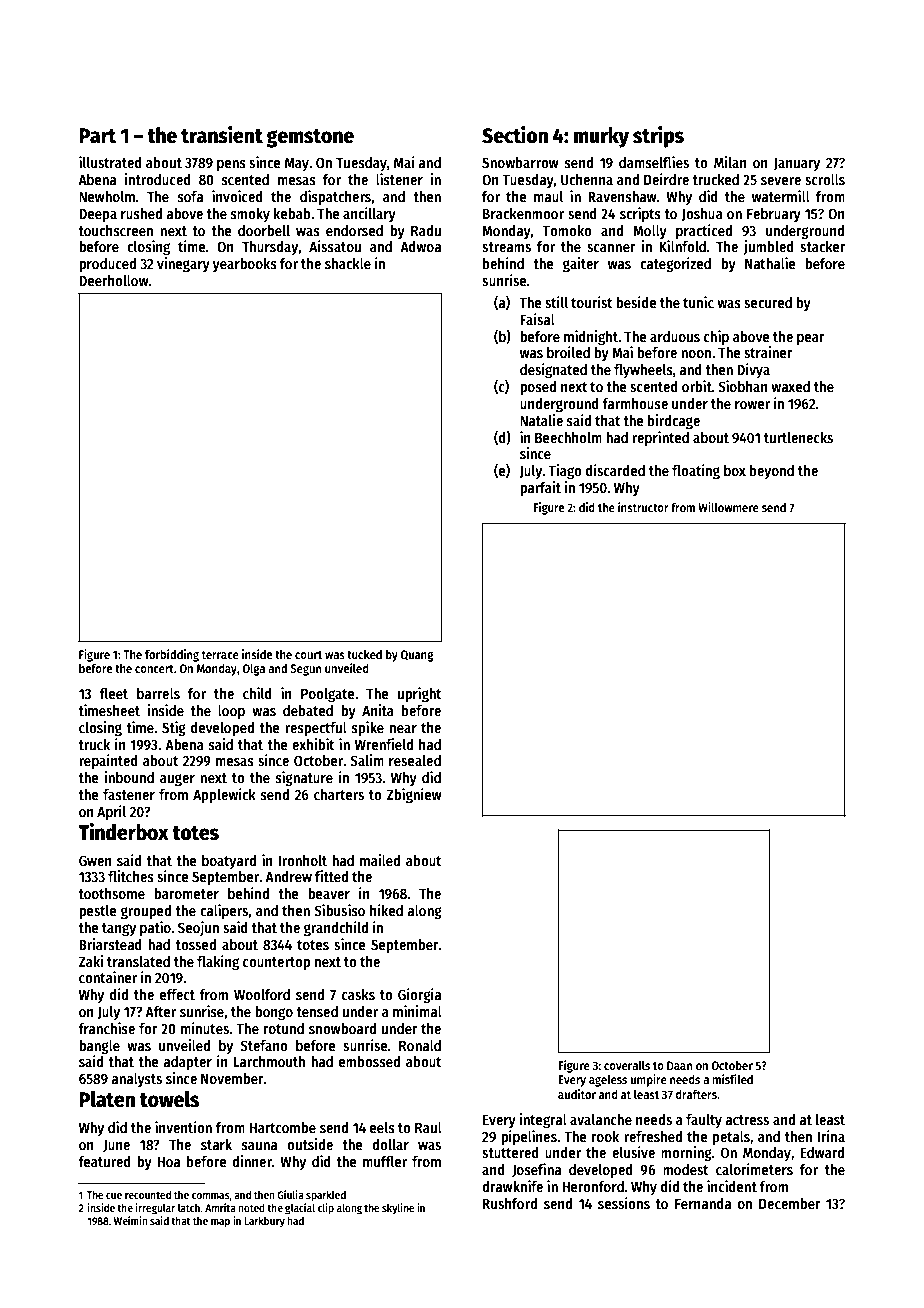 Image resolution: width=924 pixels, height=1308 pixels. I want to click on map, so click(220, 1223).
